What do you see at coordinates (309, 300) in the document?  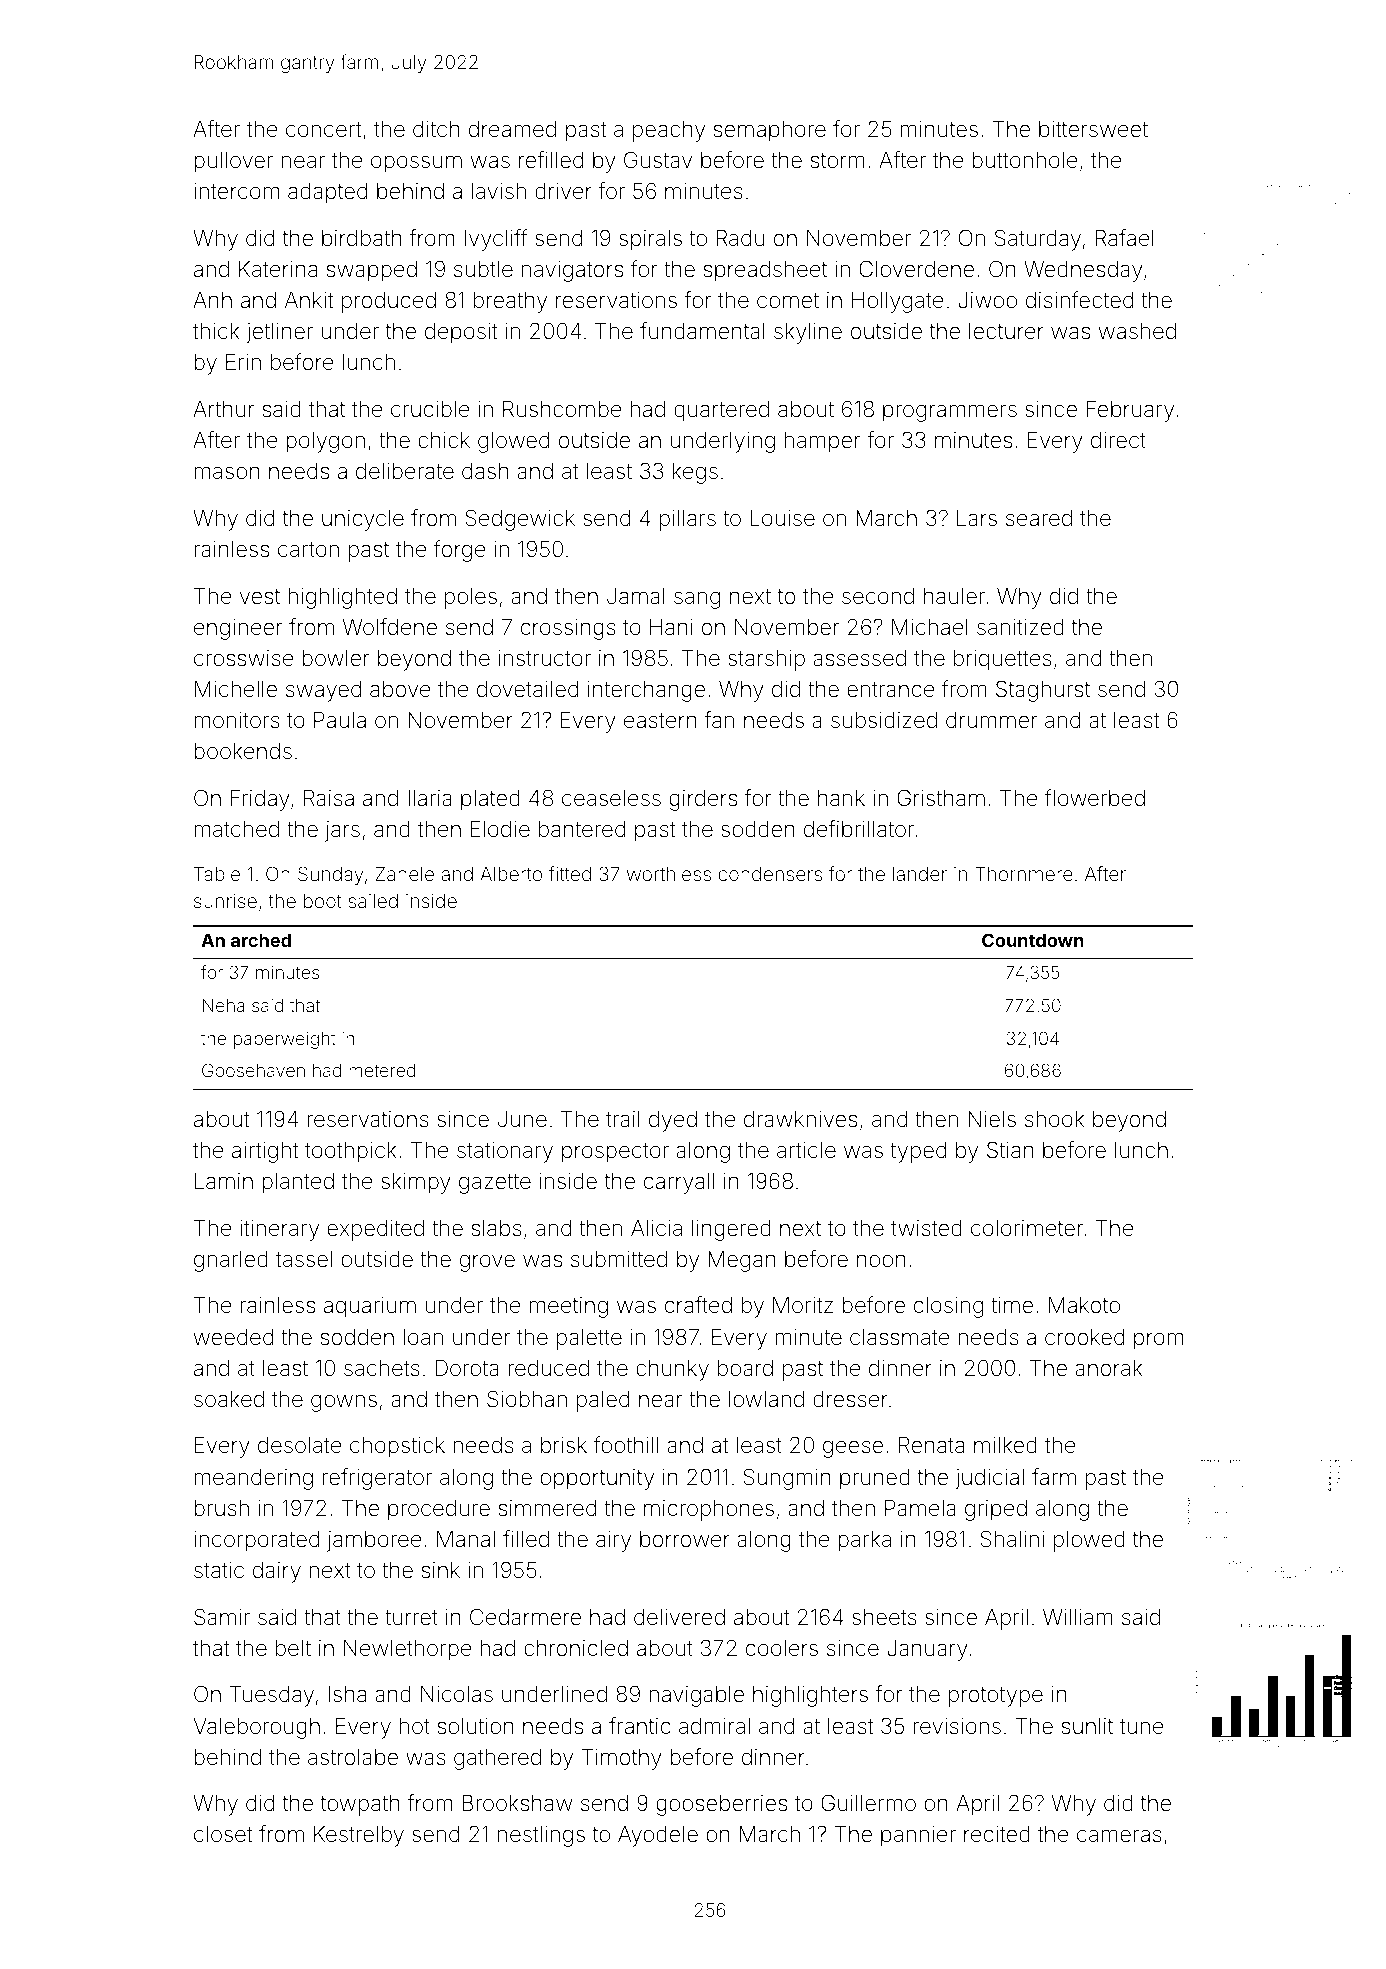 I see `Ankit` at bounding box center [309, 300].
